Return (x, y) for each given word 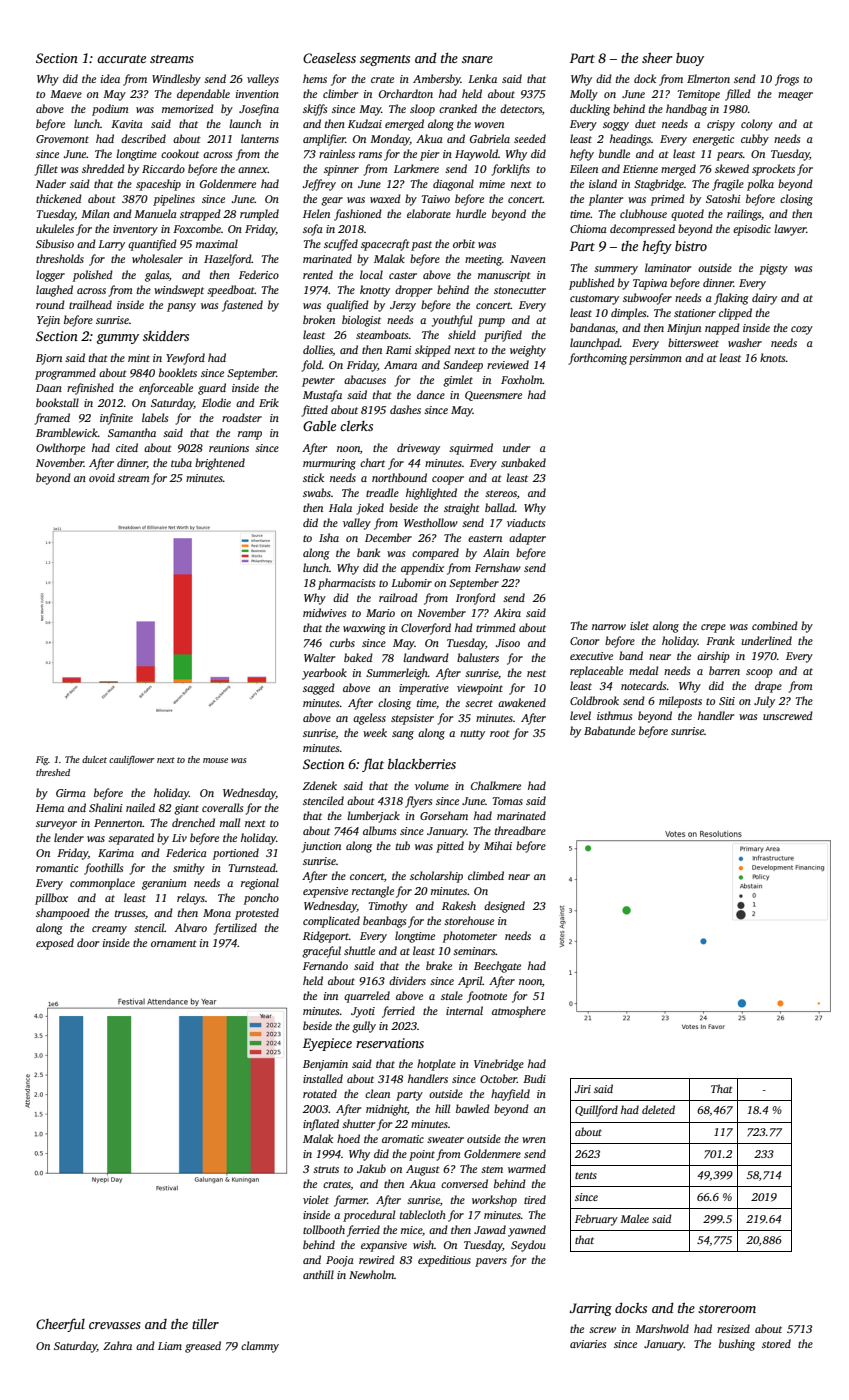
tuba (181, 462)
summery (616, 270)
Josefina (259, 110)
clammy (260, 1347)
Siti (727, 701)
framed (52, 419)
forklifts (511, 170)
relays (191, 899)
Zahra (117, 1345)
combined (775, 625)
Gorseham (444, 815)
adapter (527, 539)
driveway (418, 449)
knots (772, 357)
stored (776, 1343)
